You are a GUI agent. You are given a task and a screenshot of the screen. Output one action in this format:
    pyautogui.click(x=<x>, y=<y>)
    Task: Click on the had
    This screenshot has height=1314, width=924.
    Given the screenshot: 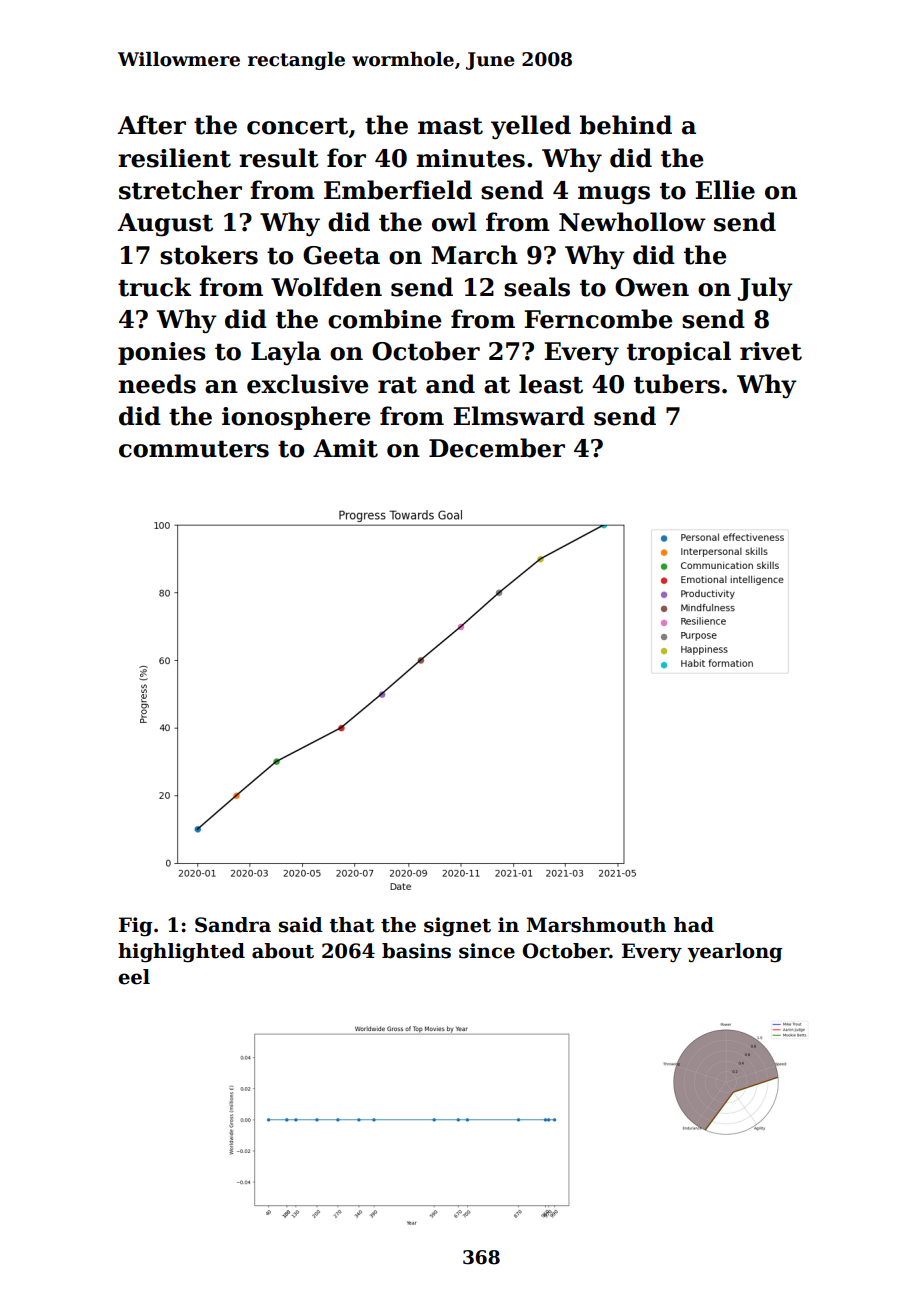 What is the action you would take?
    pyautogui.click(x=694, y=925)
